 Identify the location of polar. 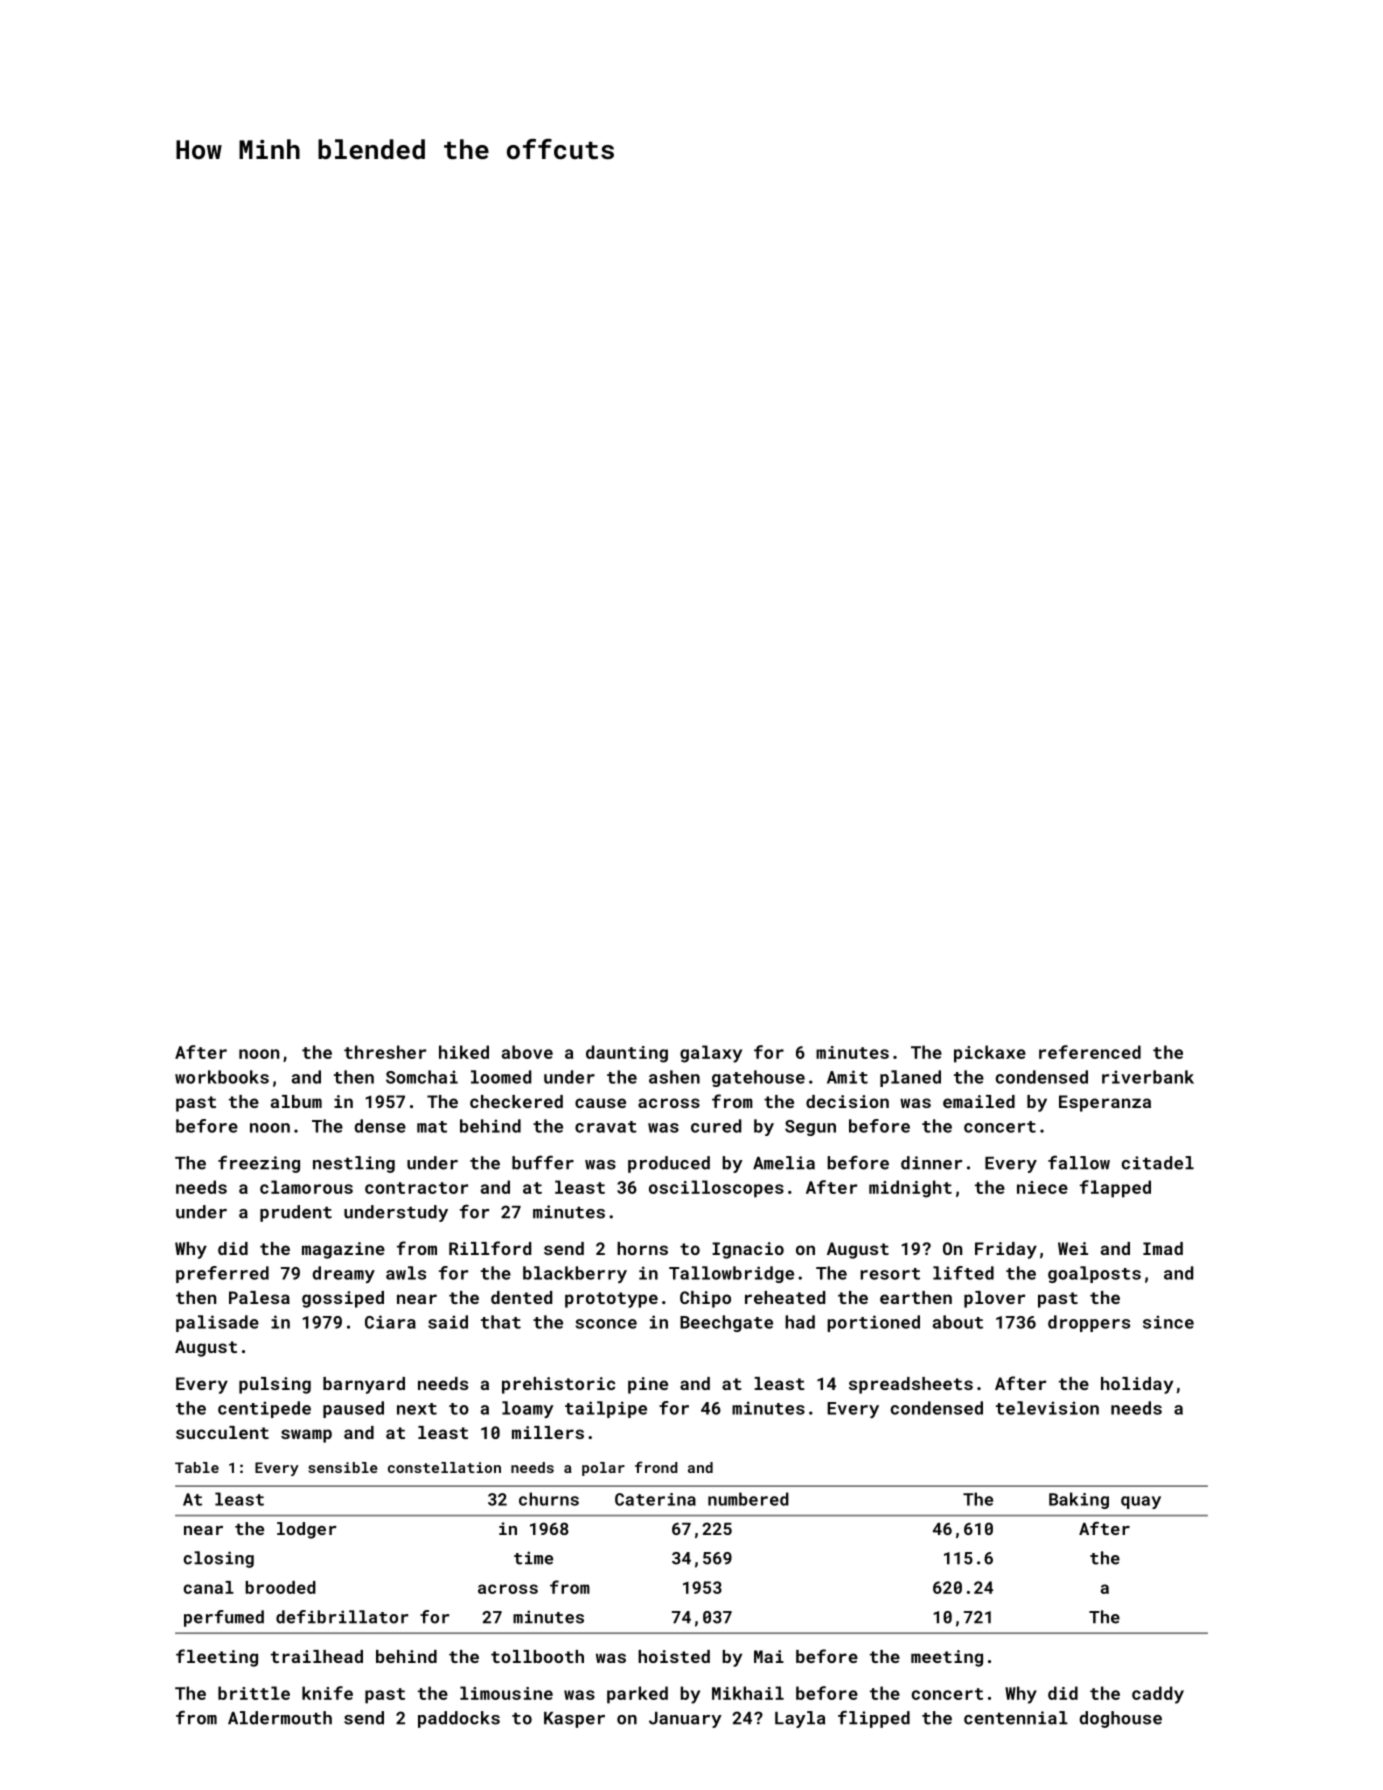
(603, 1469).
